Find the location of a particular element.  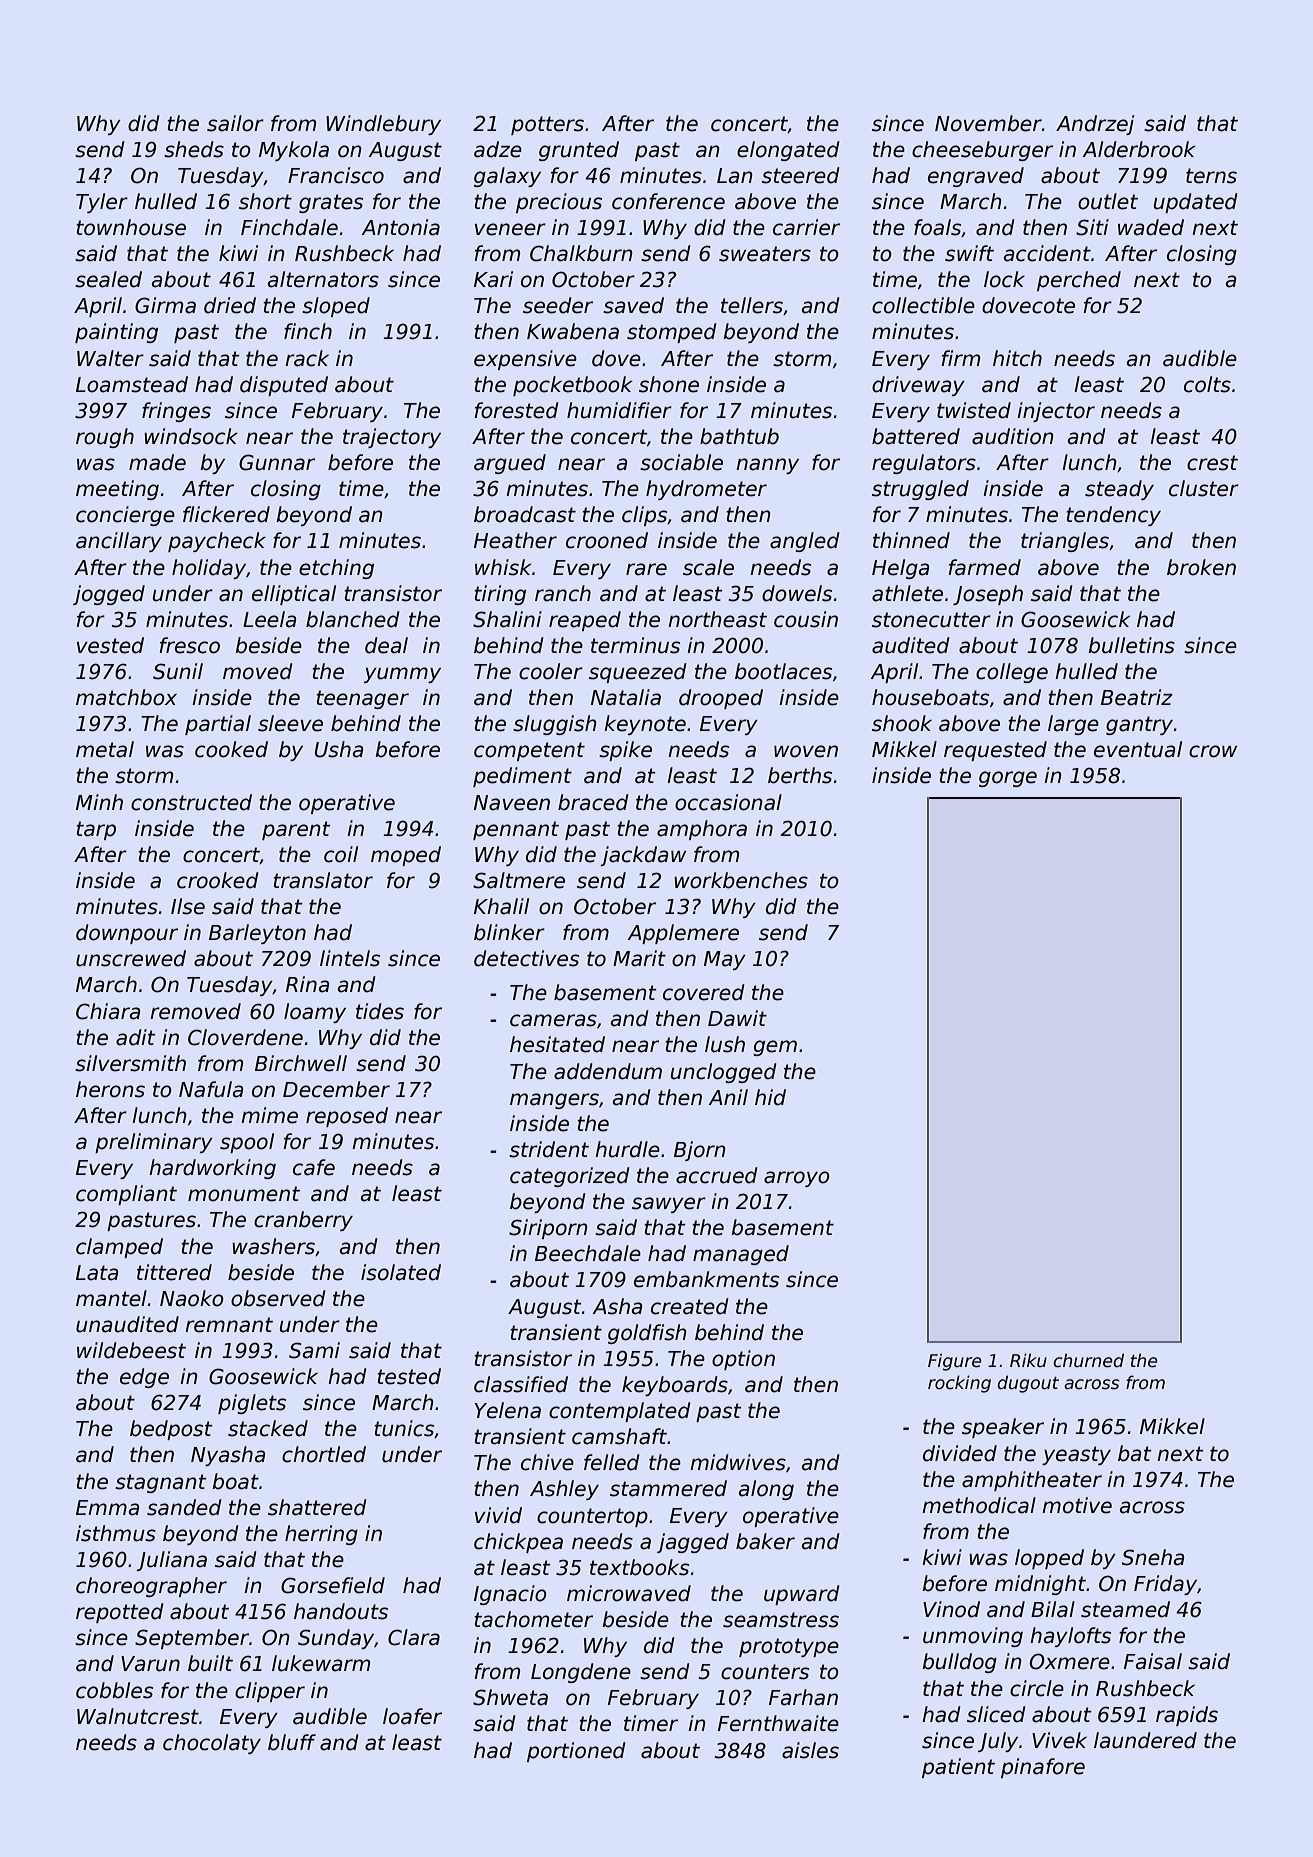

arroyo is located at coordinates (797, 1179).
